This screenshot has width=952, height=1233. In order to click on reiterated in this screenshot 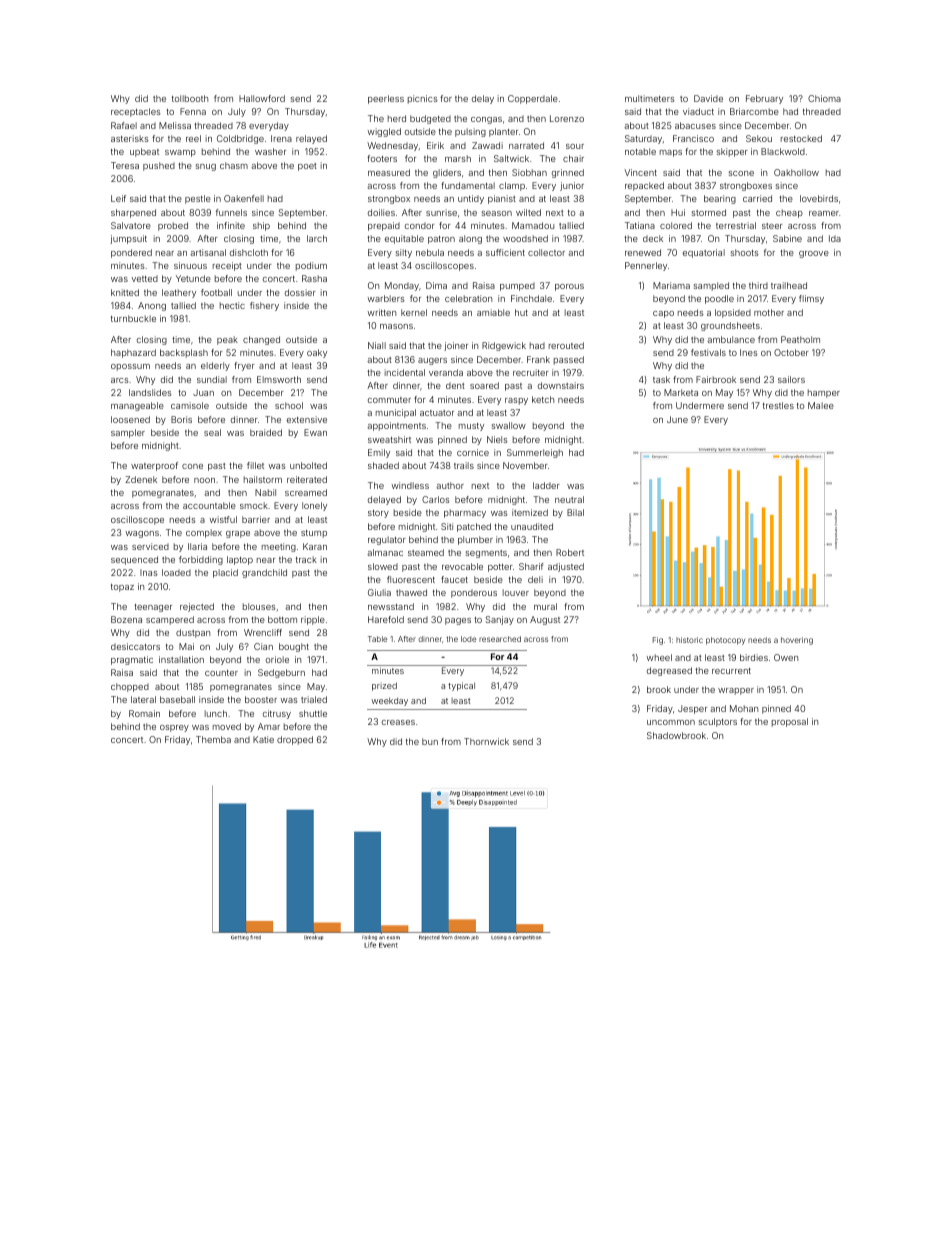, I will do `click(307, 479)`.
